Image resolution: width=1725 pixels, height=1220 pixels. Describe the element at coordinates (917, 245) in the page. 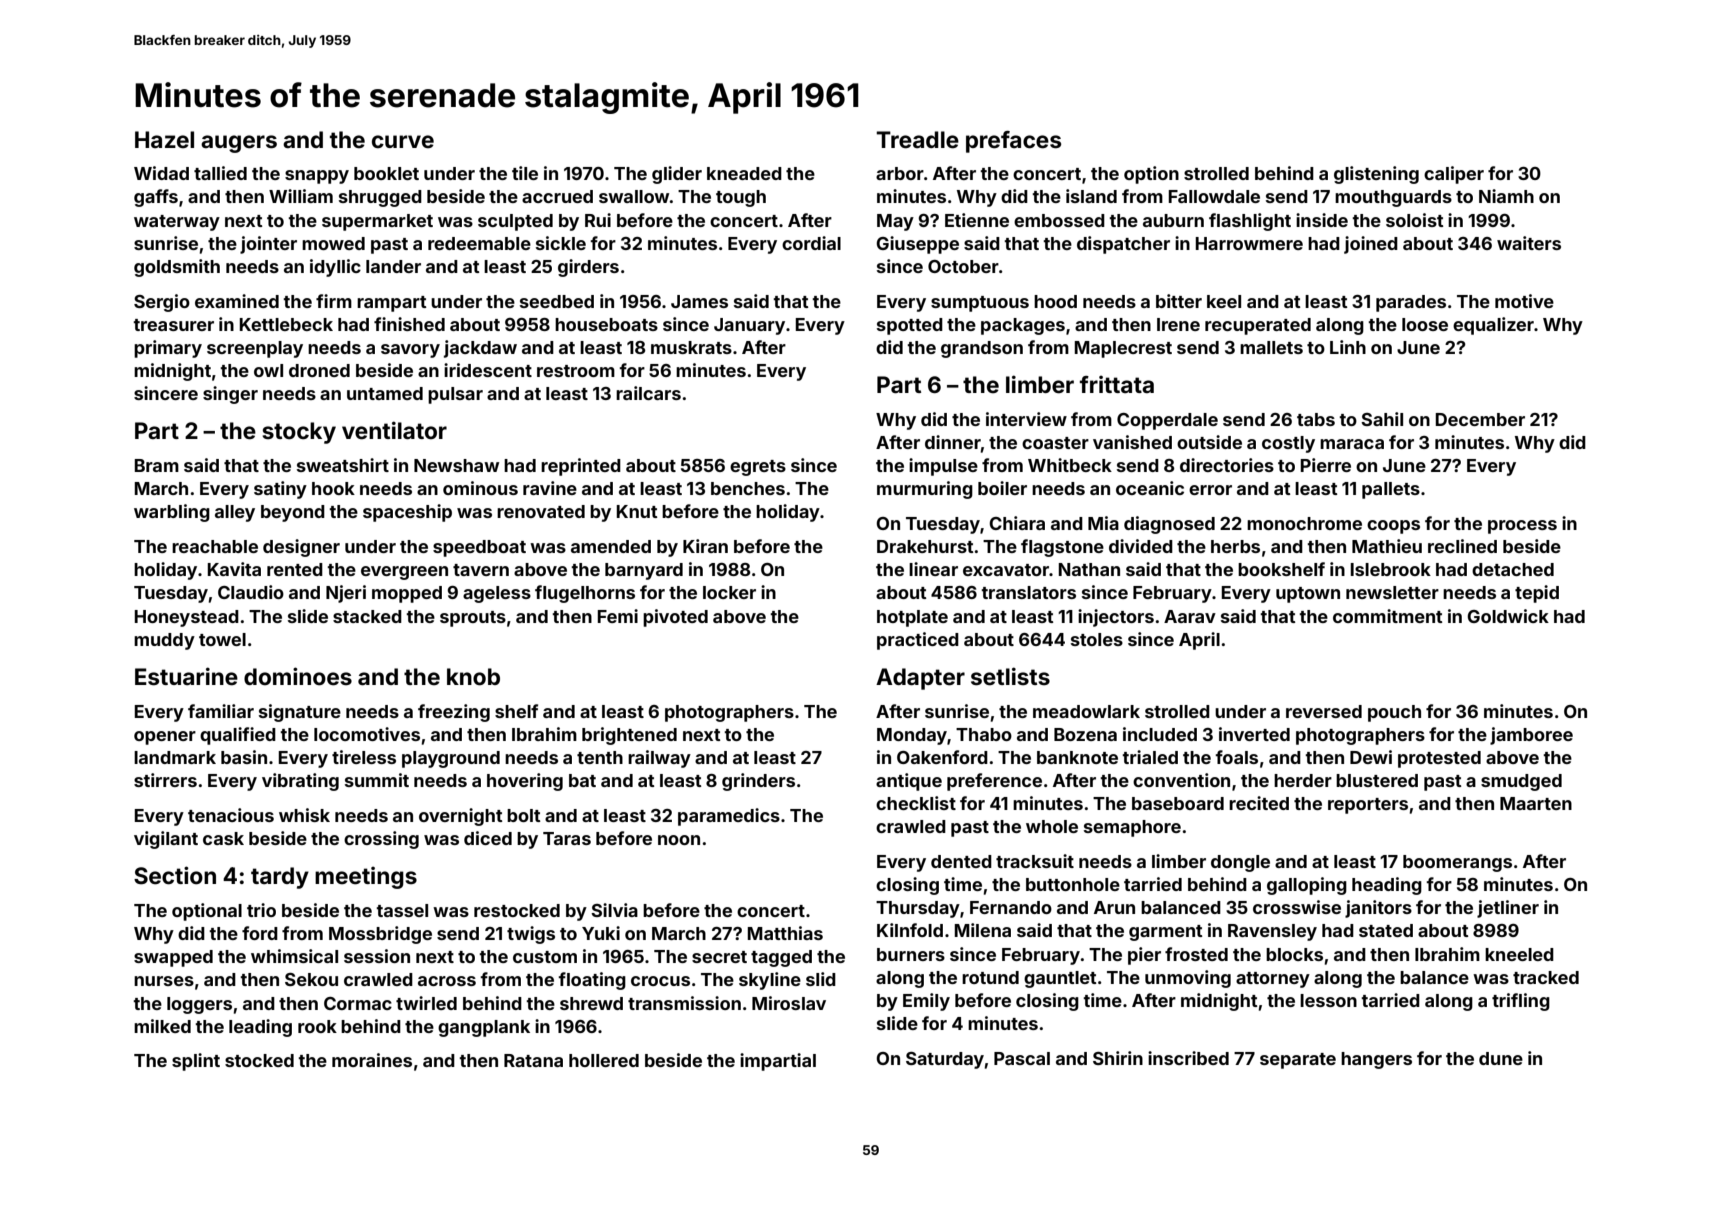

I see `Giuseppe` at that location.
